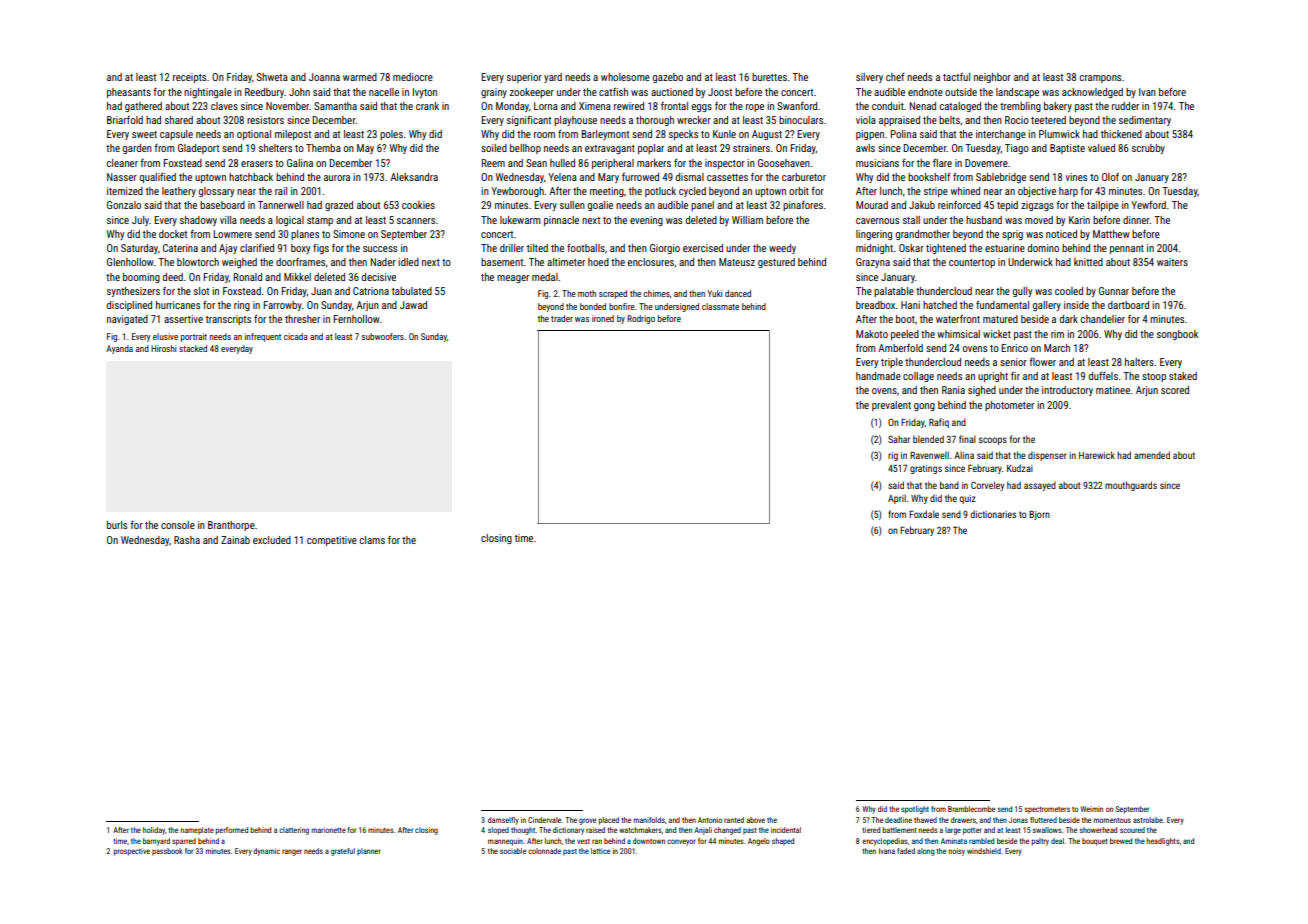 Image resolution: width=1308 pixels, height=924 pixels. Describe the element at coordinates (189, 78) in the image. I see `receipts` at that location.
